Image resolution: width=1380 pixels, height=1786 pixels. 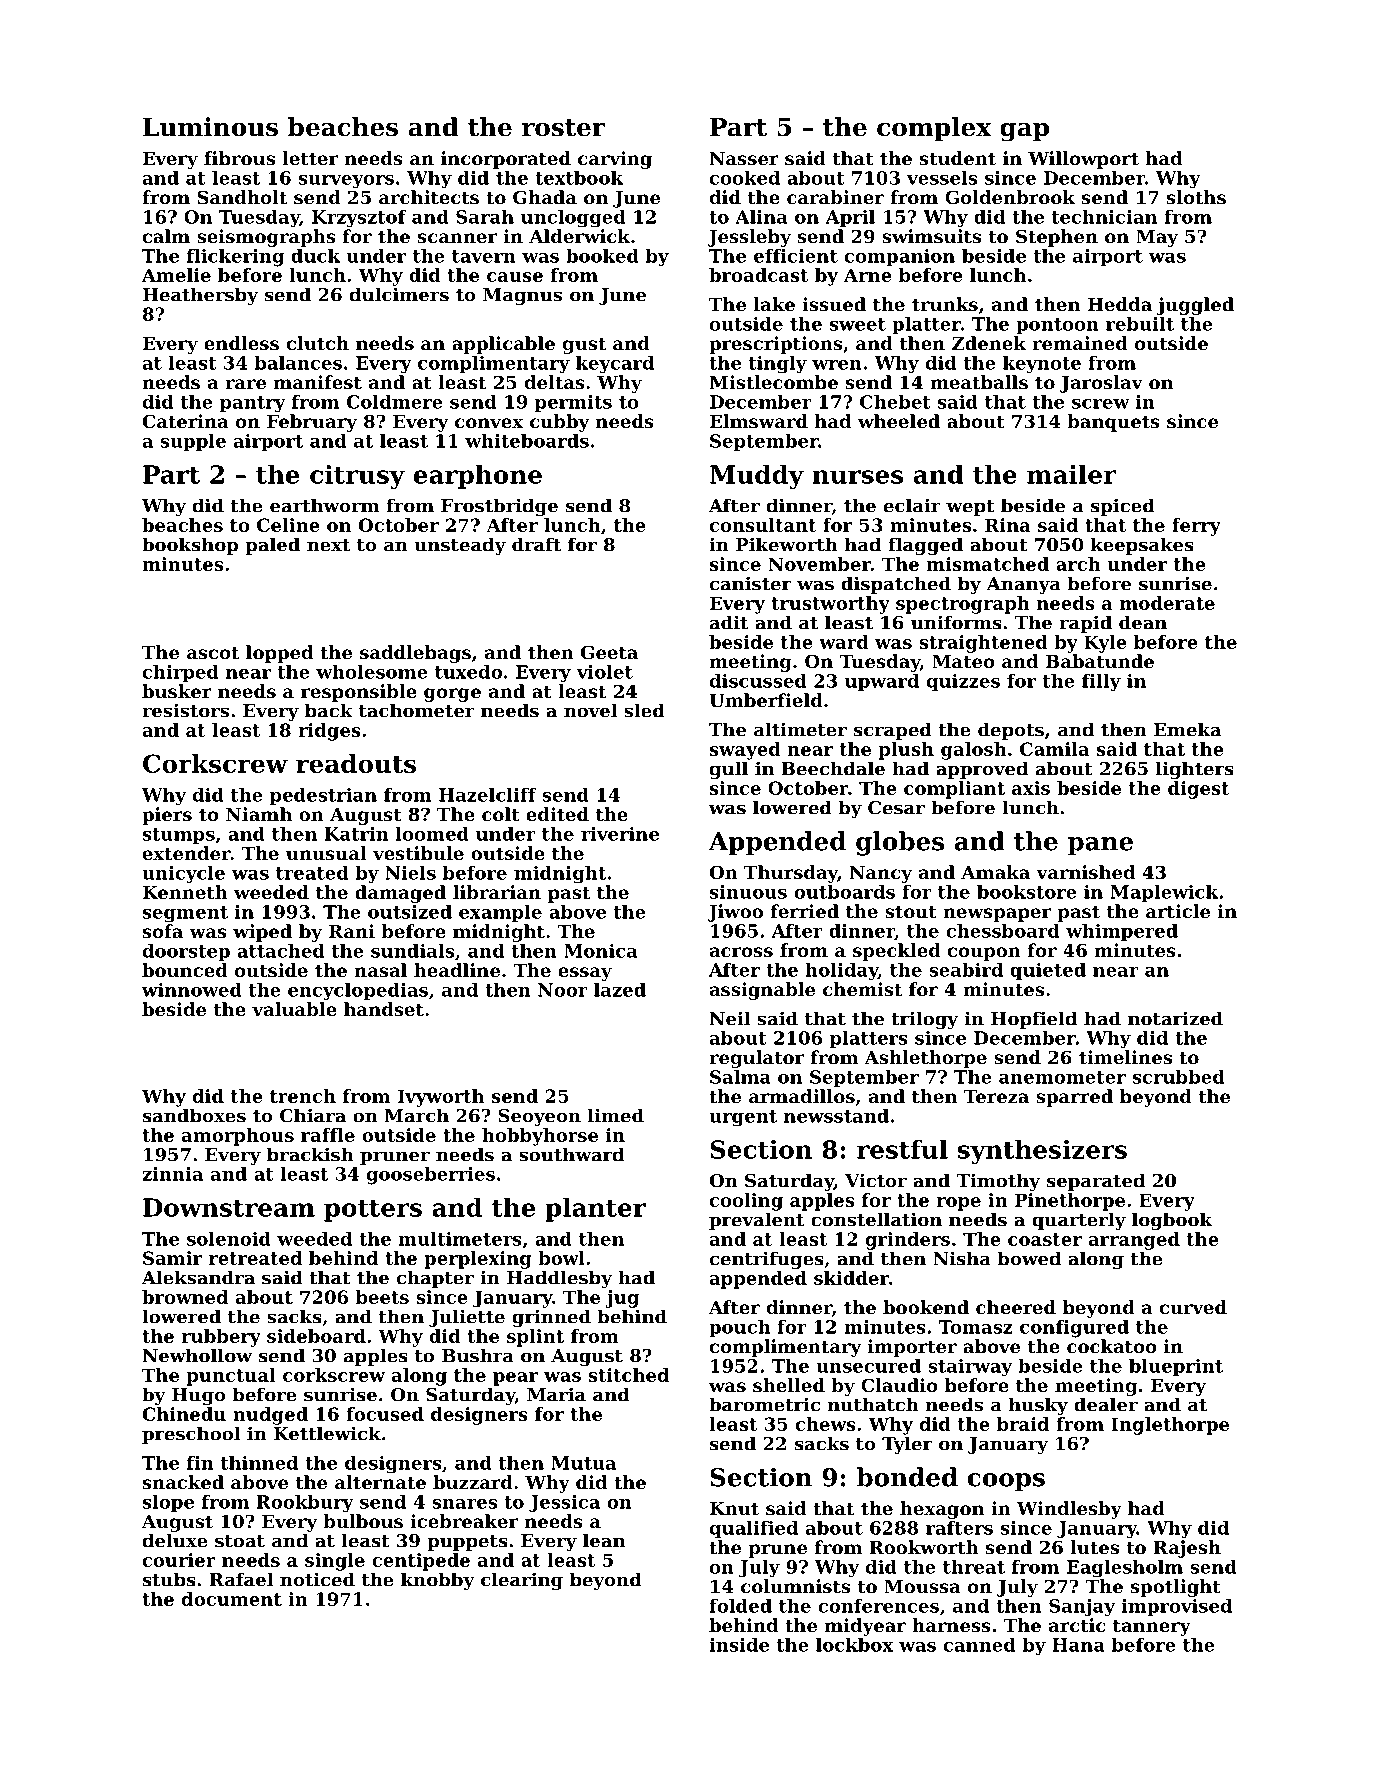 I want to click on sandboxes, so click(x=194, y=1115).
